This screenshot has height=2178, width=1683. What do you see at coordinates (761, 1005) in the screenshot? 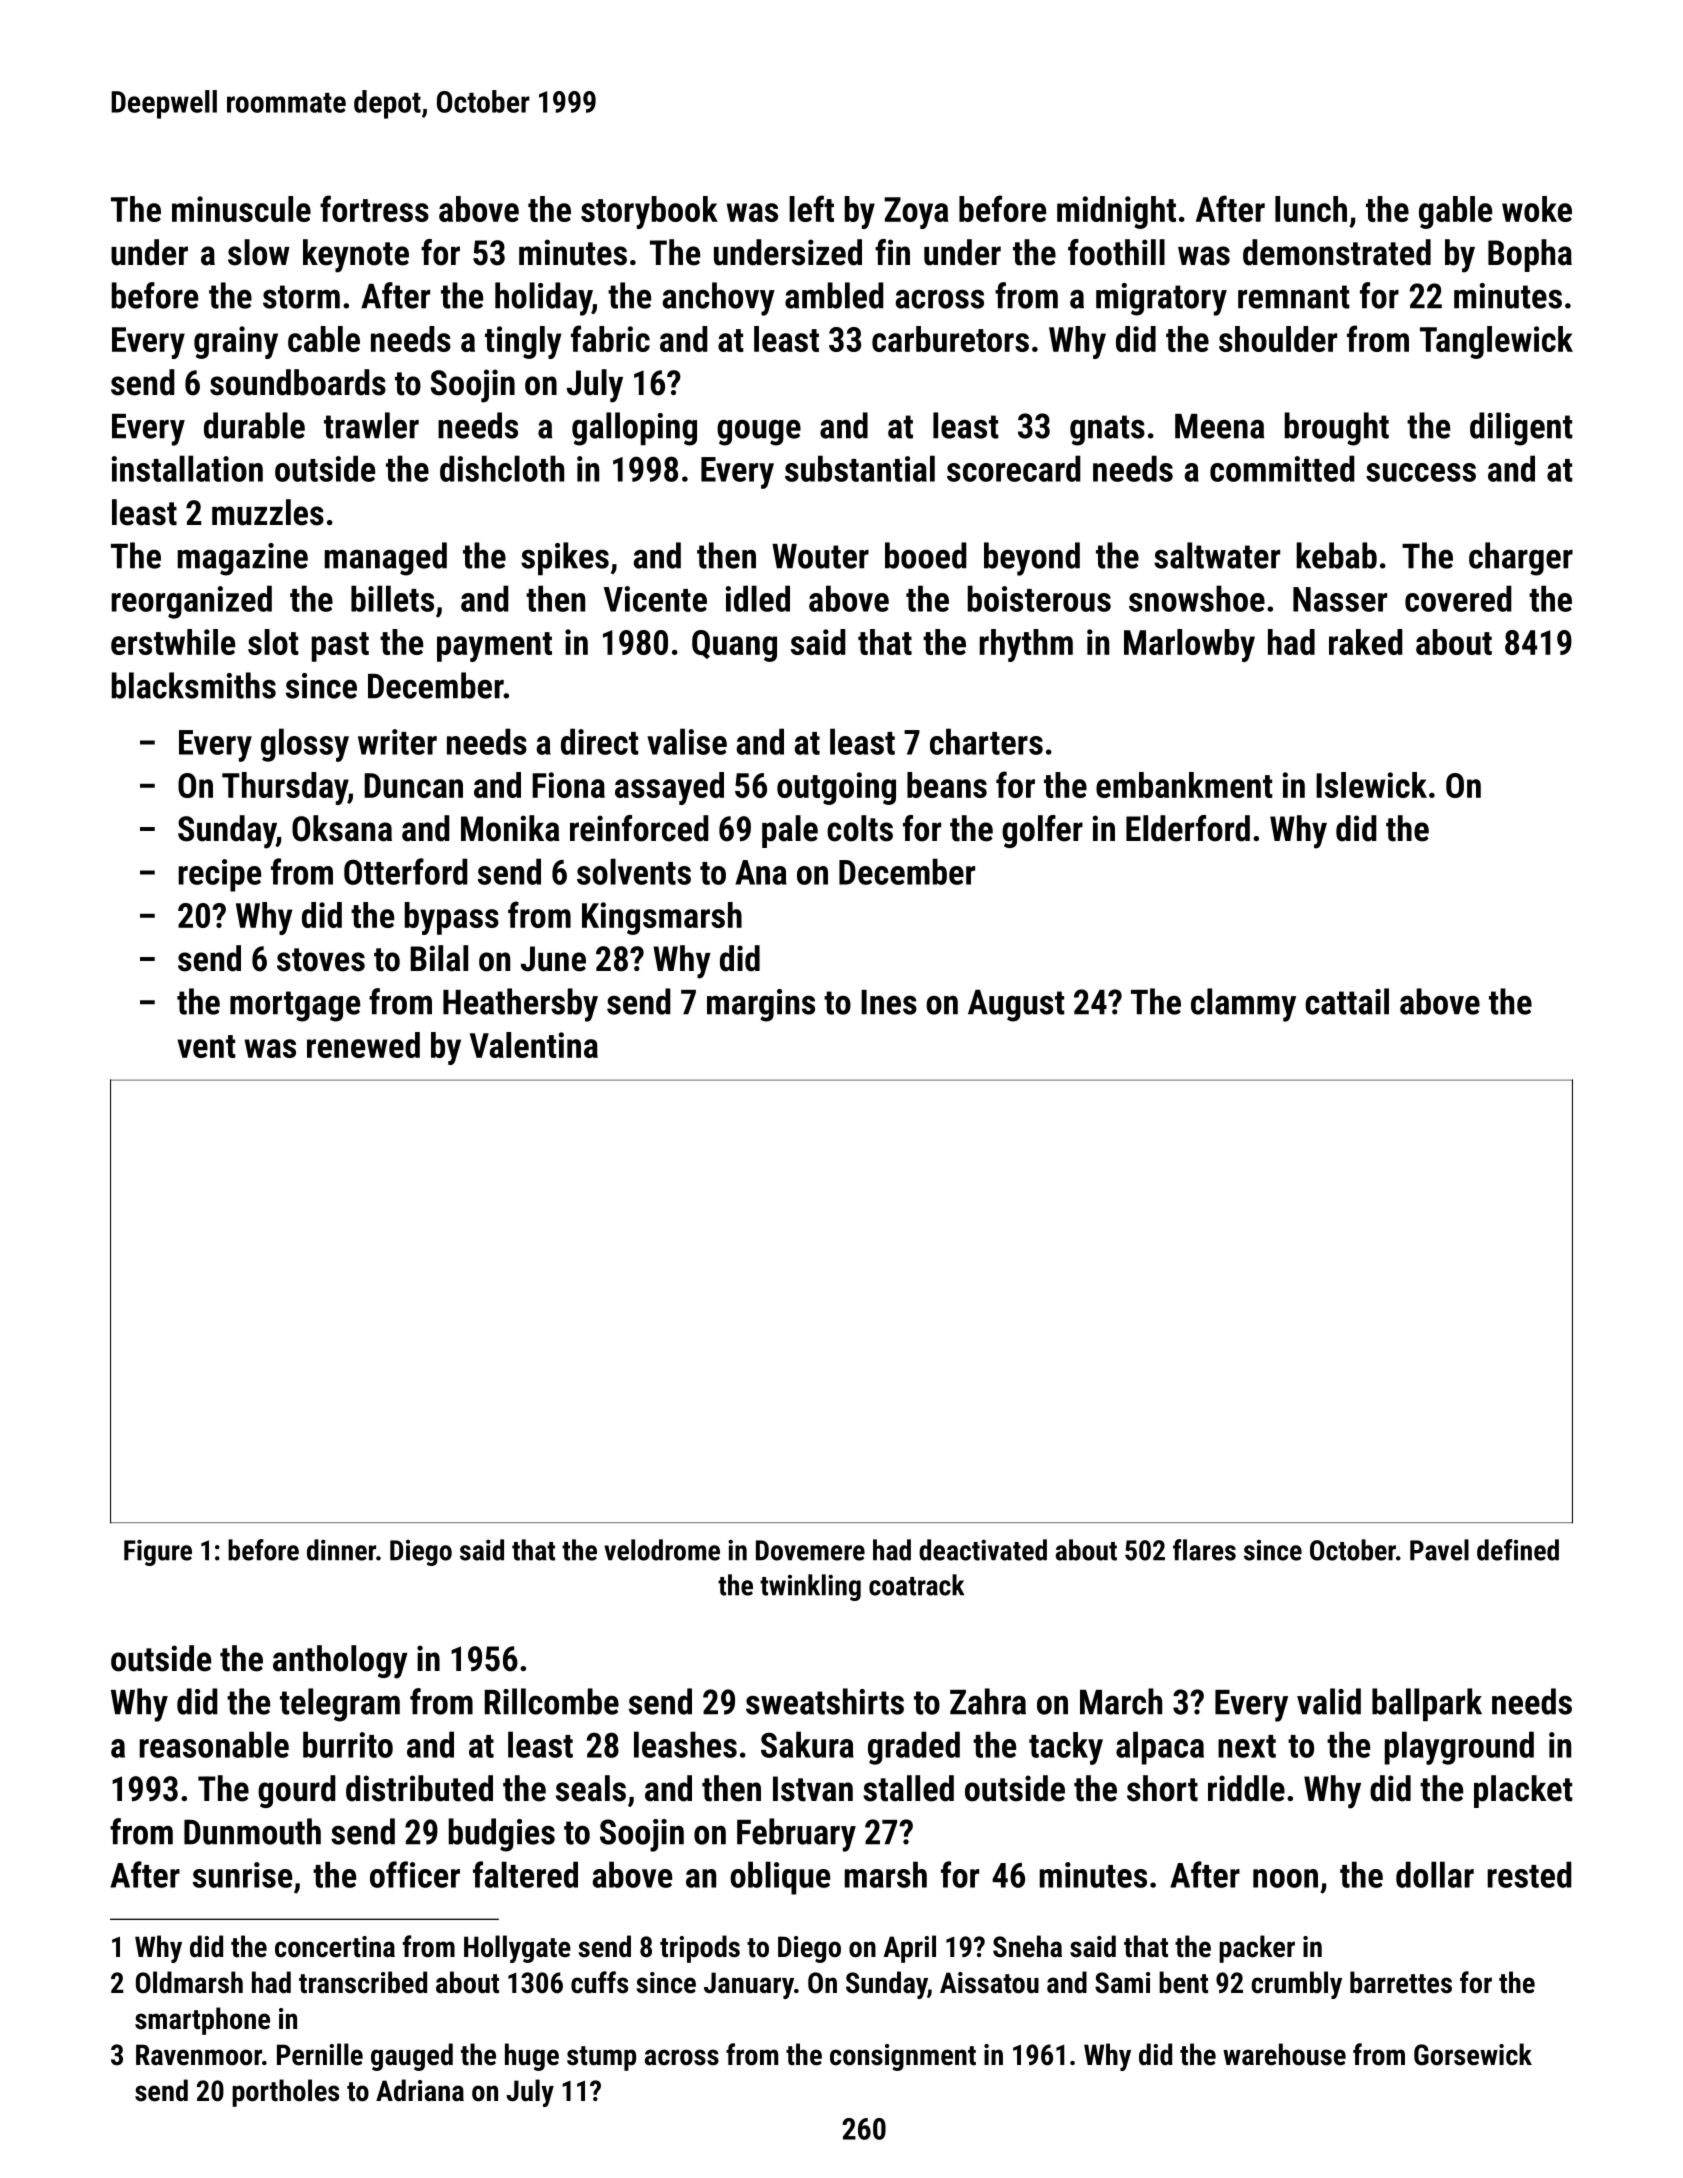
I see `margins` at bounding box center [761, 1005].
